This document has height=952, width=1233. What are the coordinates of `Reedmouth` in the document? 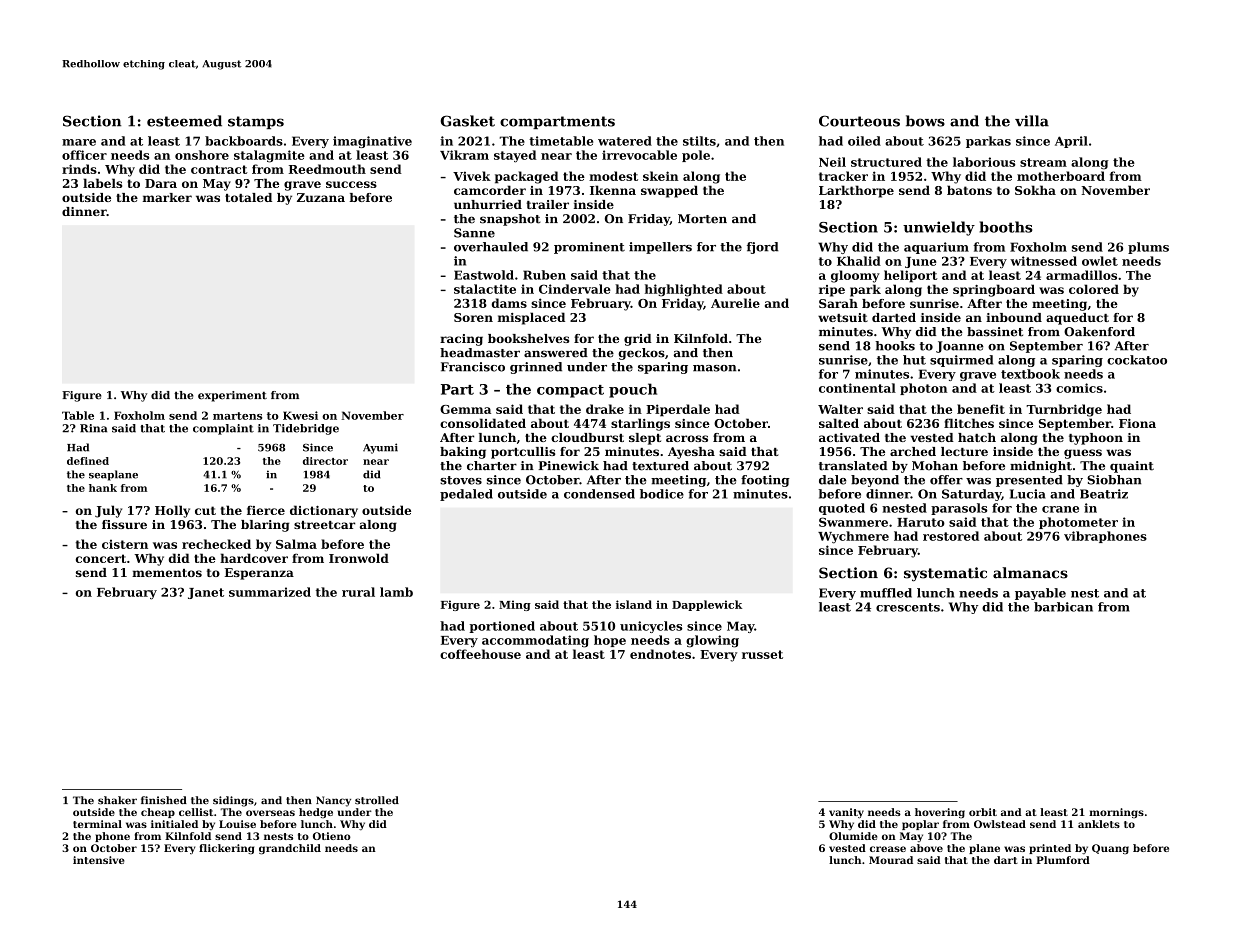 It's located at (327, 169).
